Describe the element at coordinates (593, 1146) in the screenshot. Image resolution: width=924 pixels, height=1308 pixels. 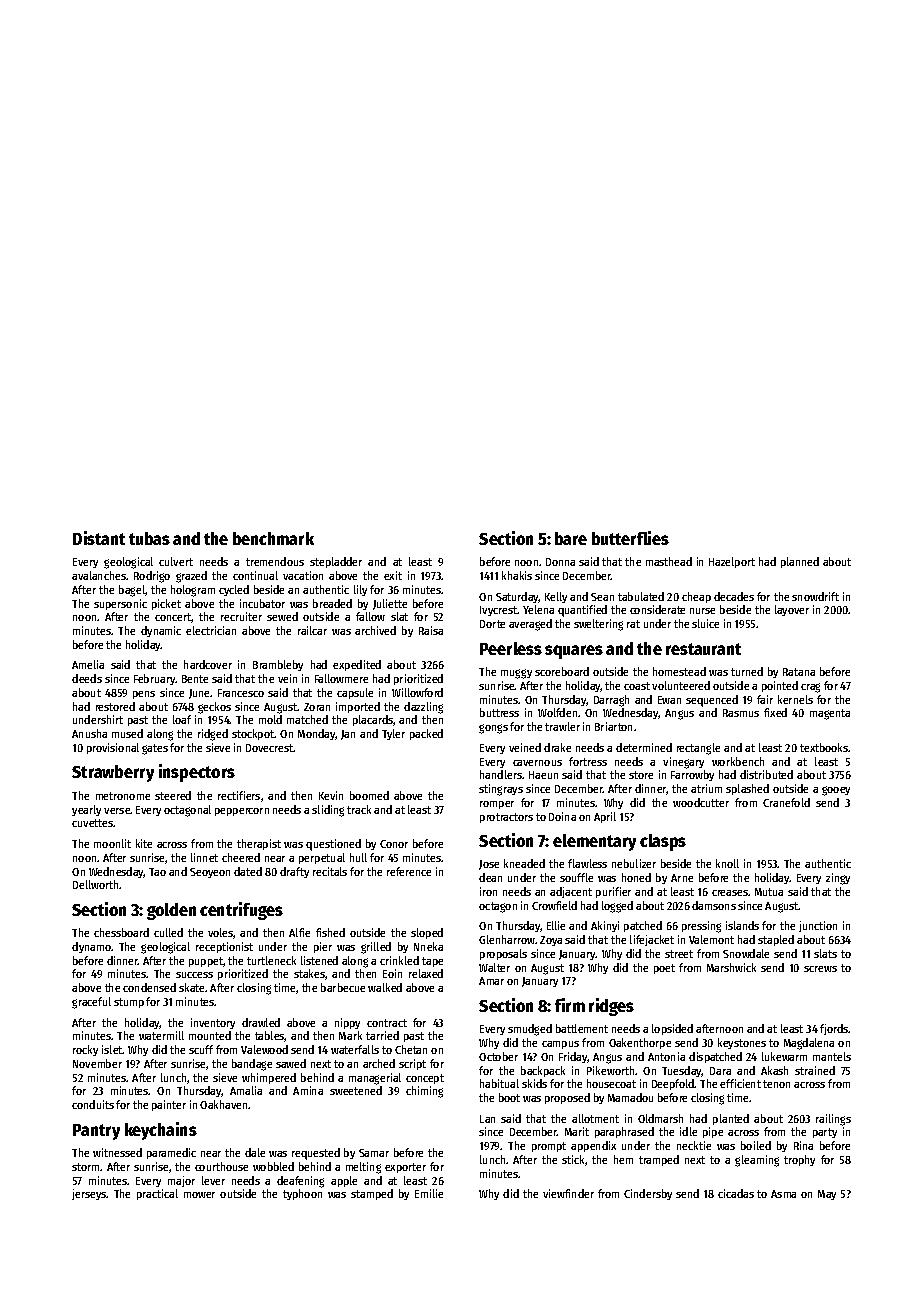
I see `appendix` at that location.
